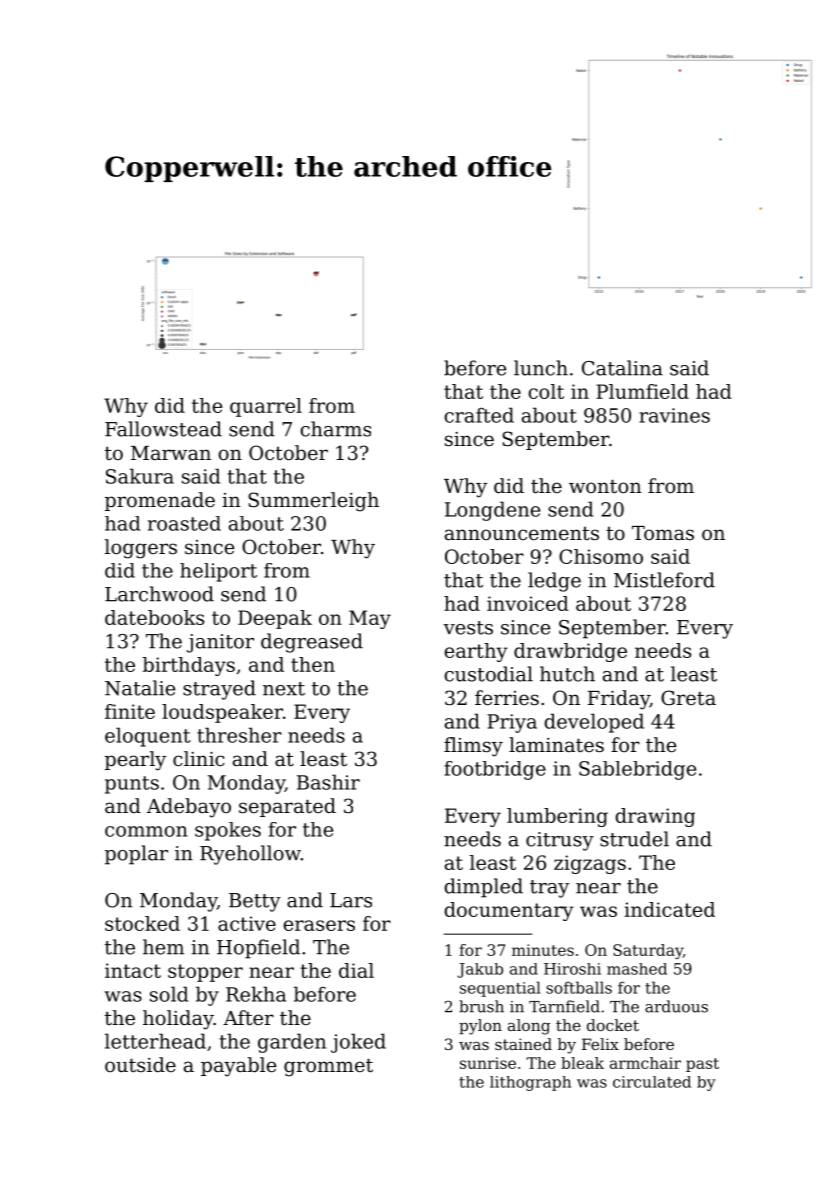 Image resolution: width=838 pixels, height=1188 pixels. What do you see at coordinates (622, 368) in the document?
I see `Catalina` at bounding box center [622, 368].
